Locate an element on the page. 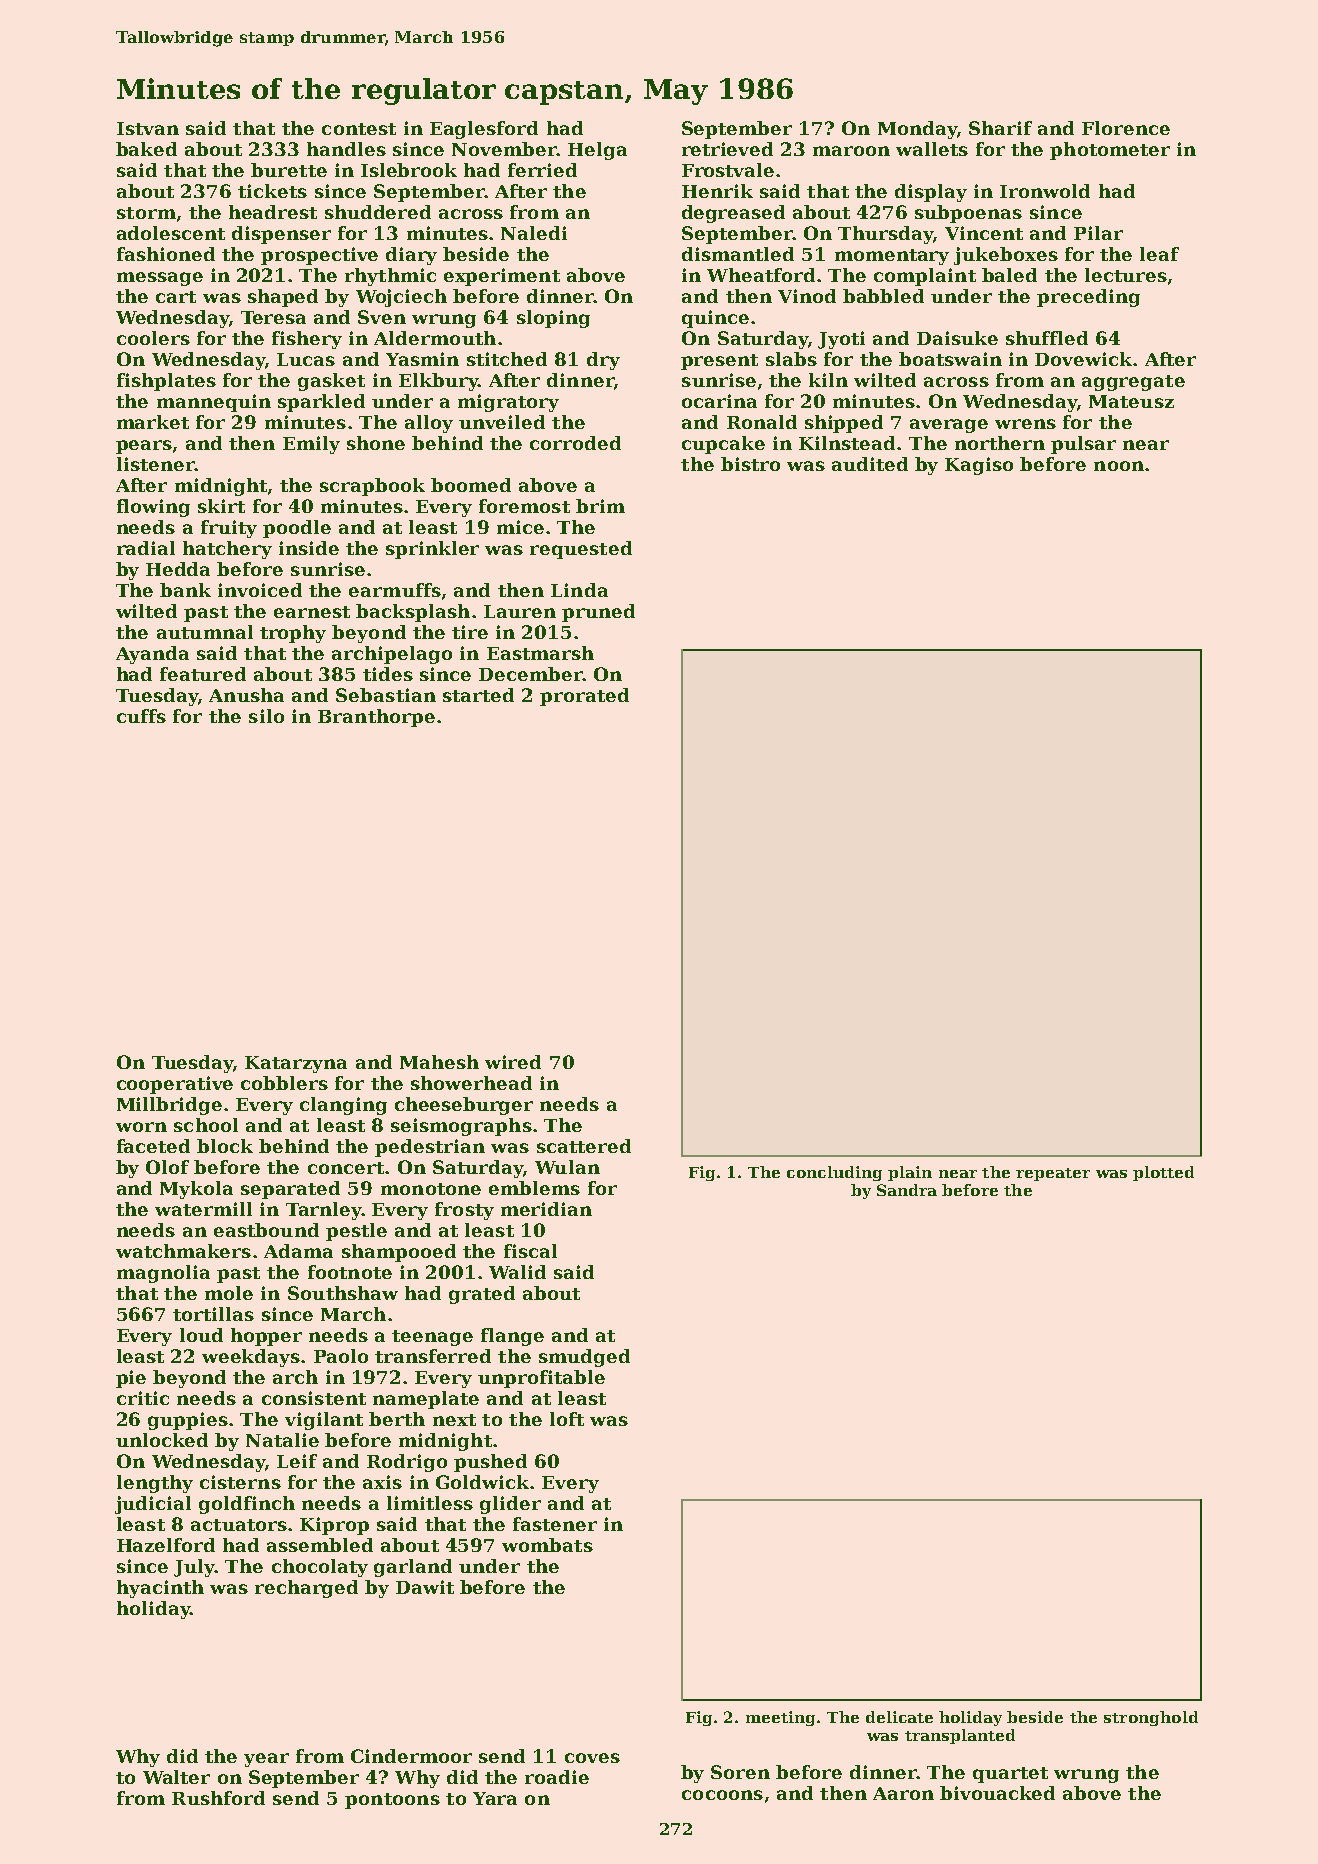  cooperative is located at coordinates (175, 1085).
